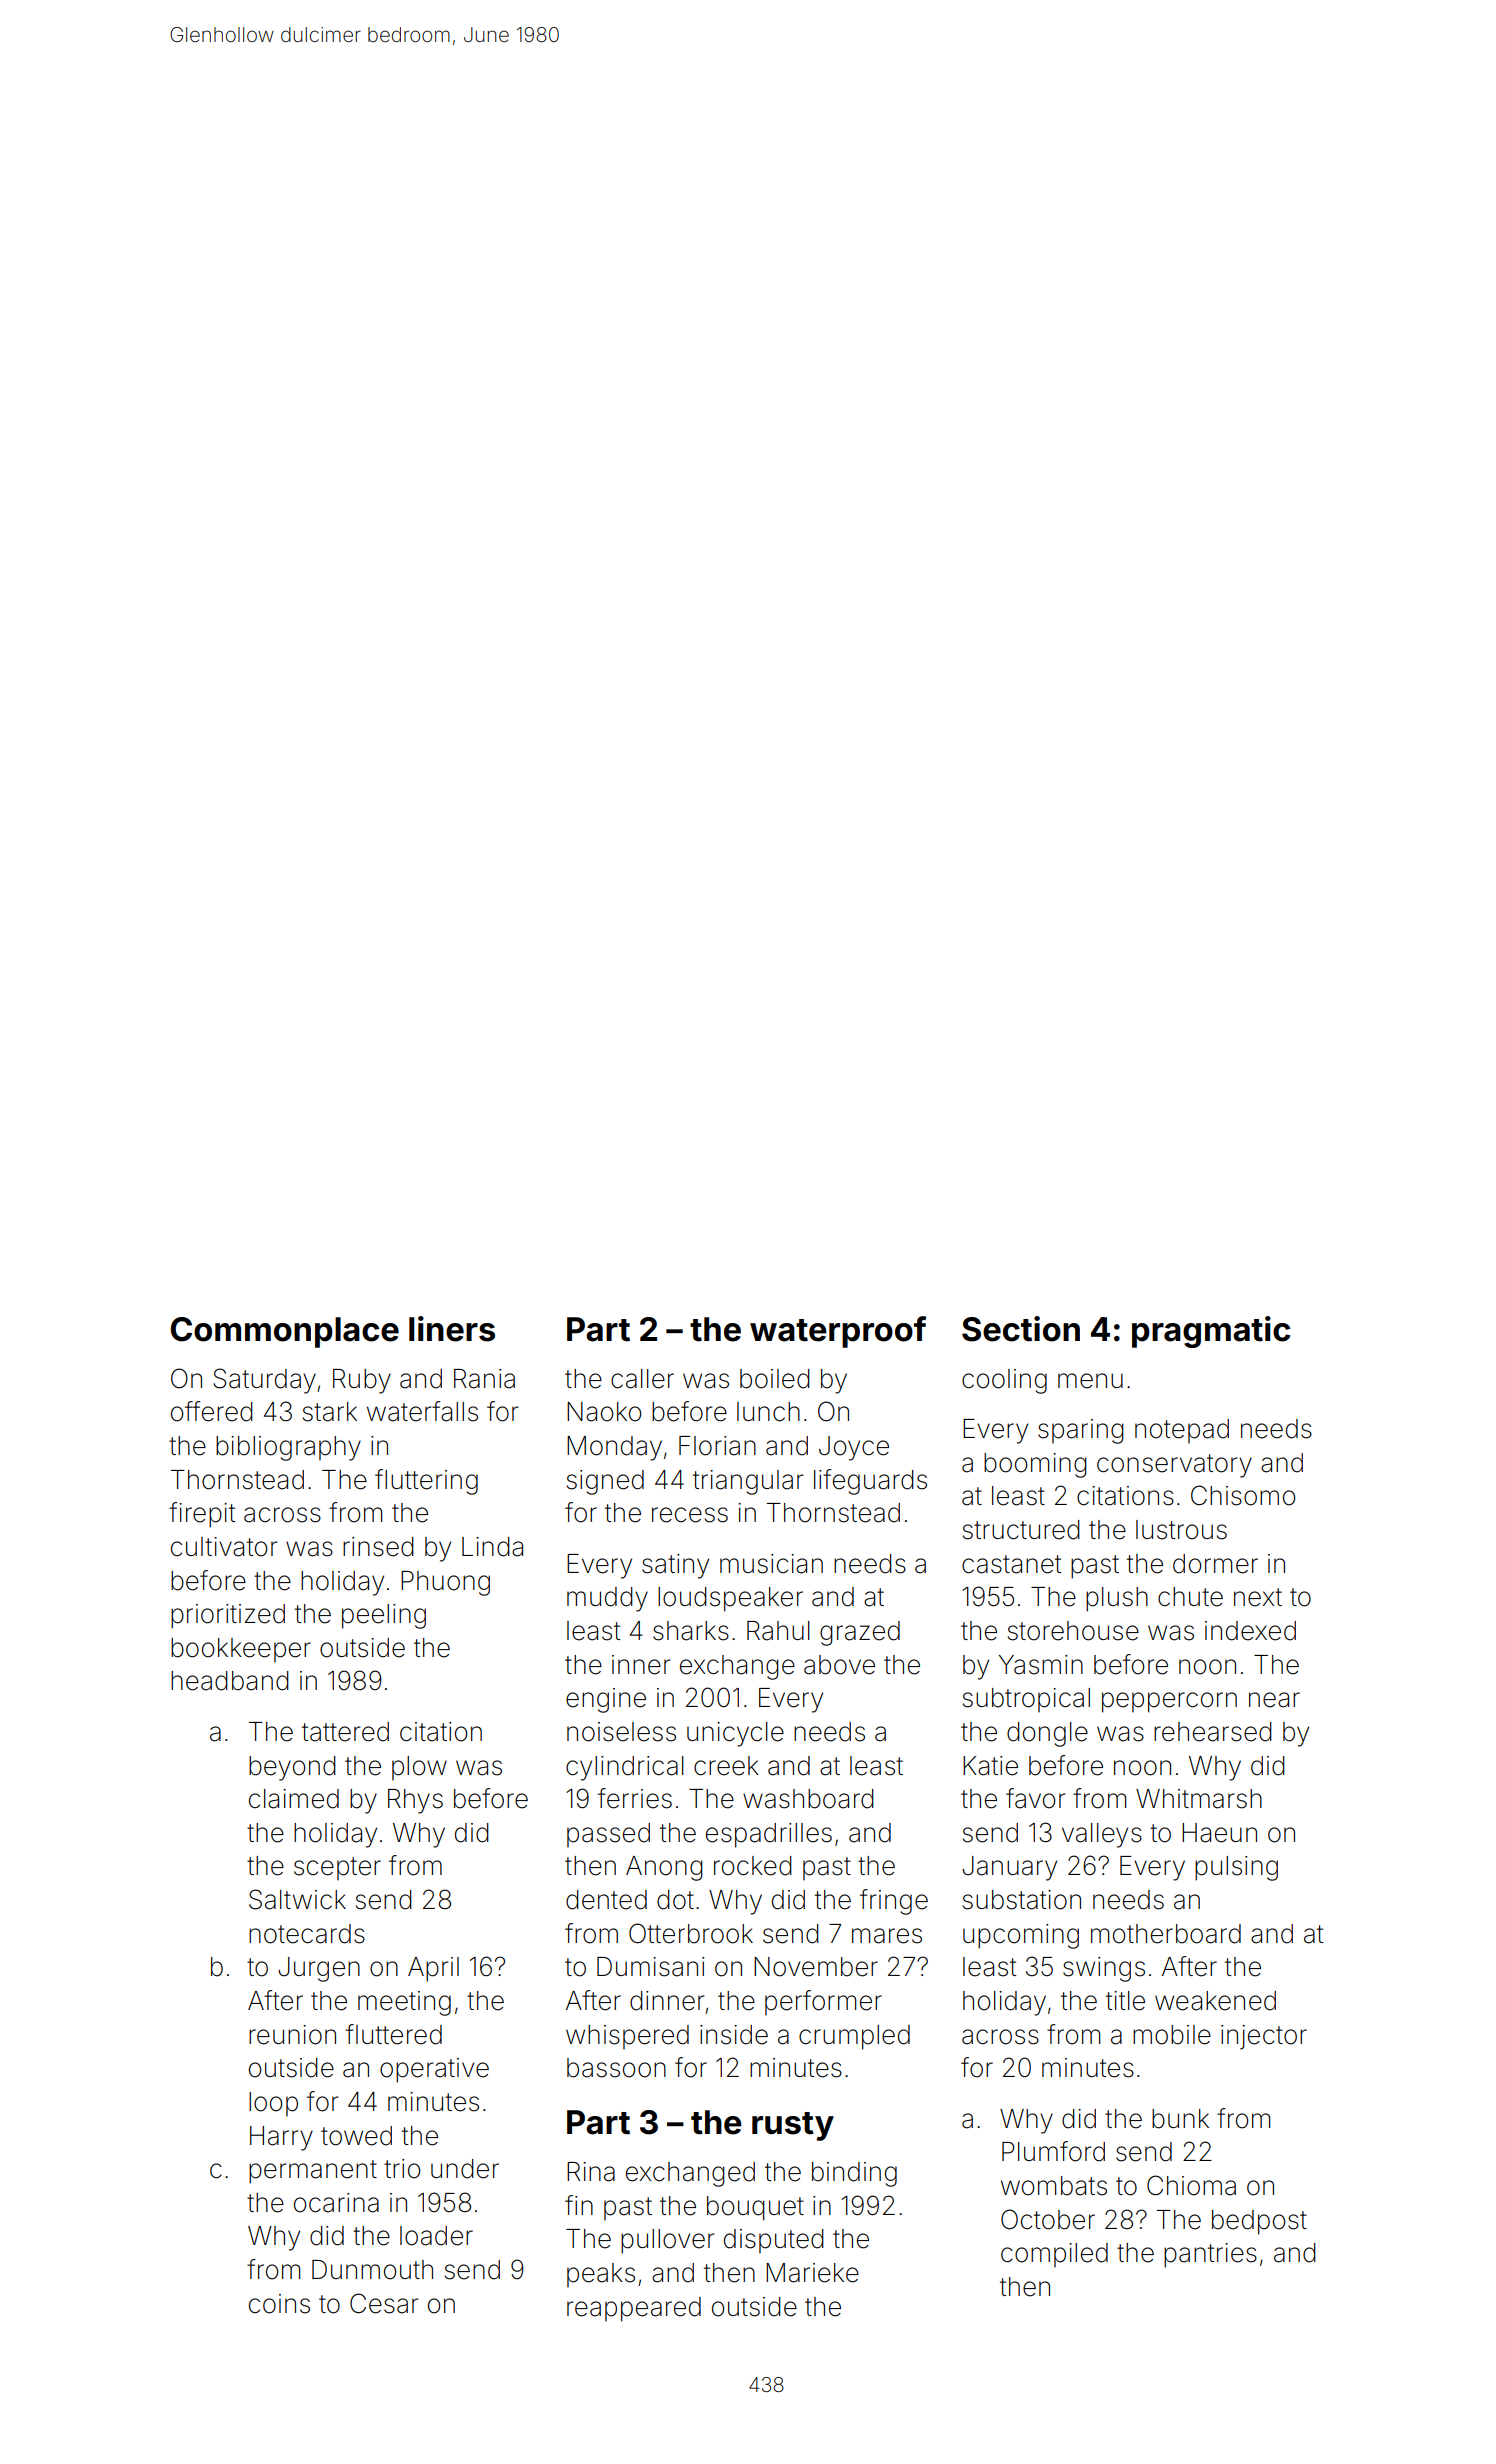  I want to click on bookkeeper, so click(241, 1650).
